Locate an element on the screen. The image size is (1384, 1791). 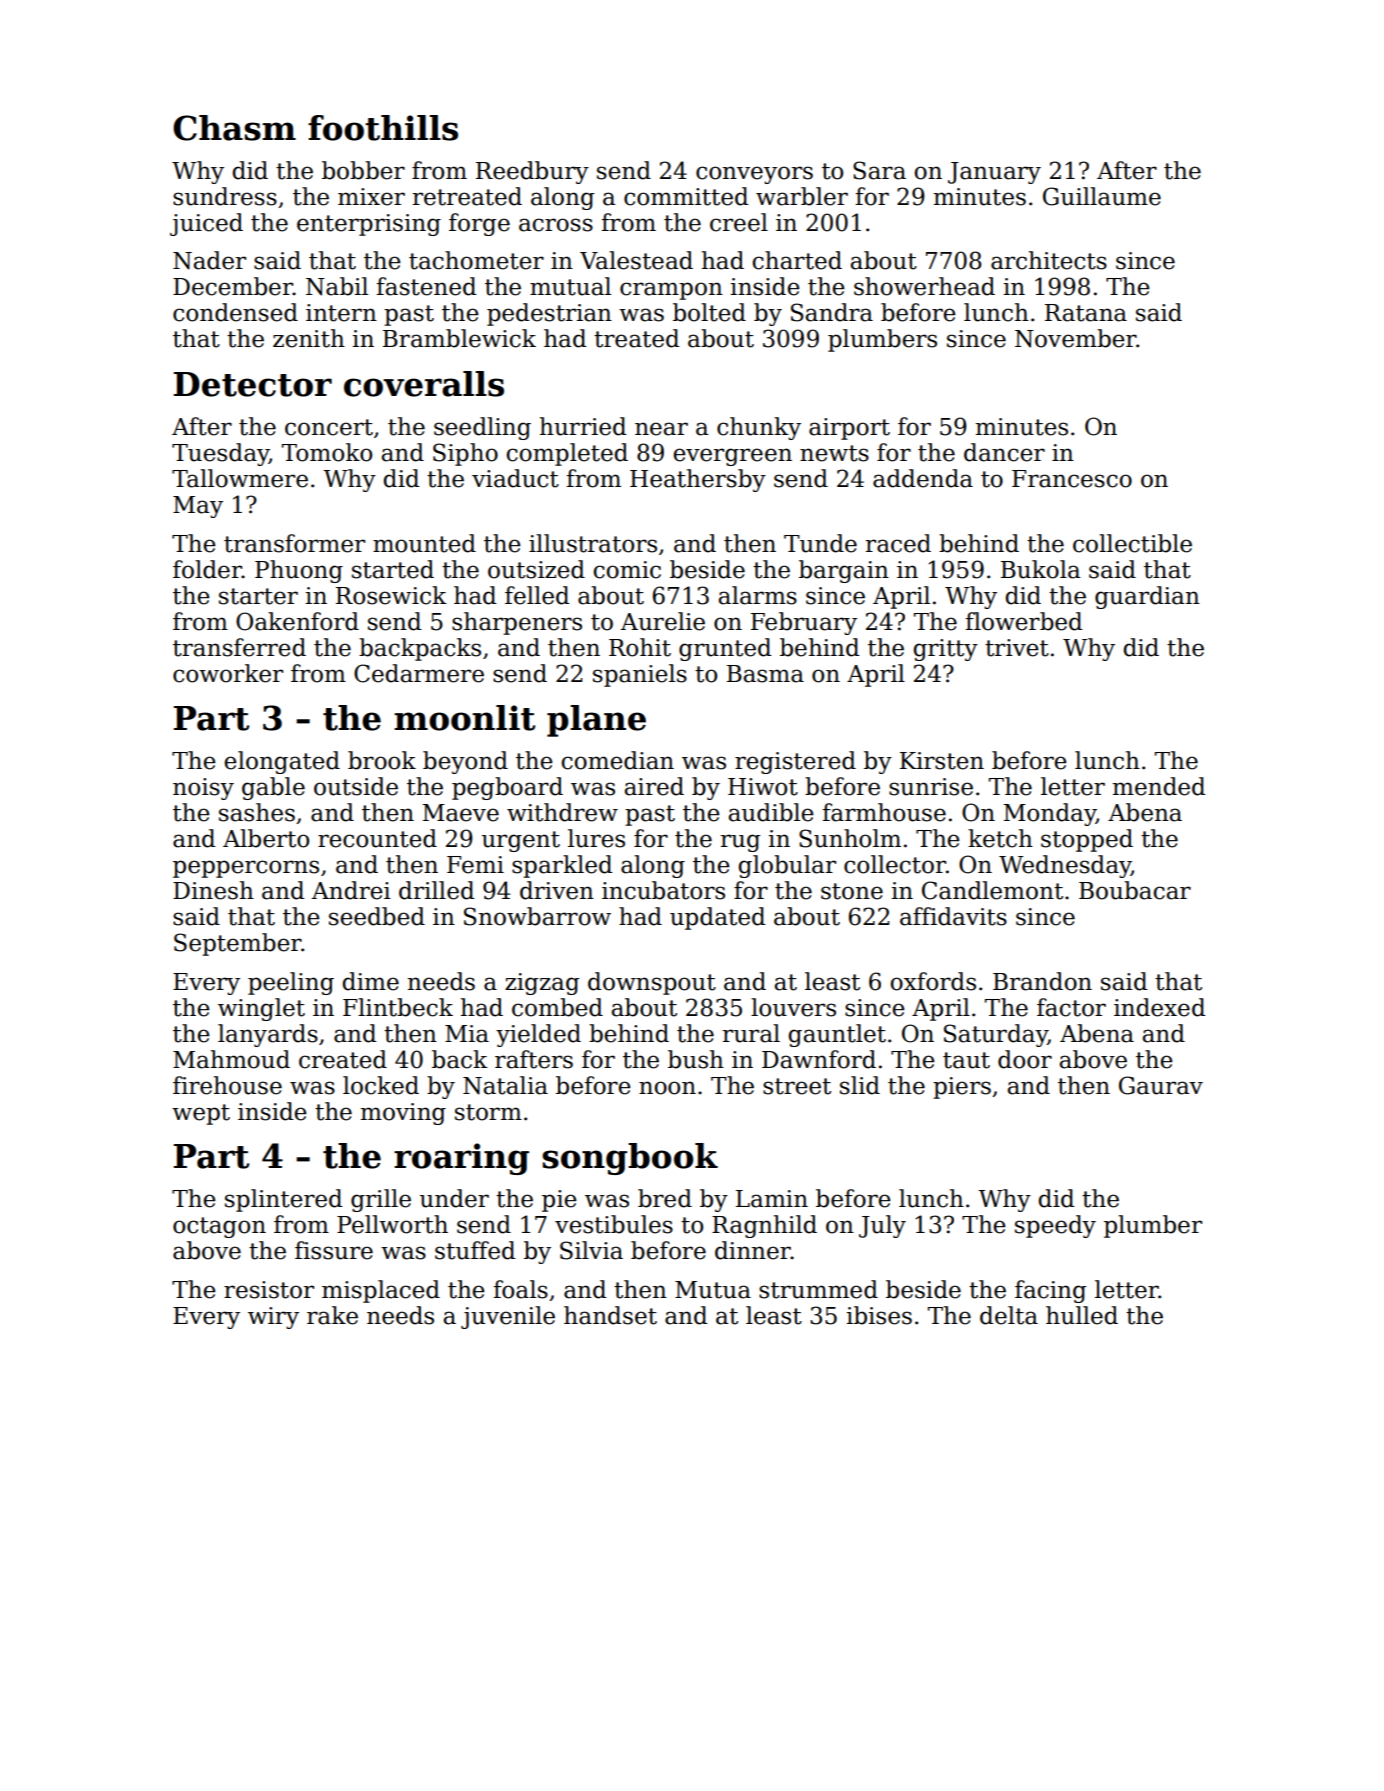
Gaurav is located at coordinates (1161, 1085).
